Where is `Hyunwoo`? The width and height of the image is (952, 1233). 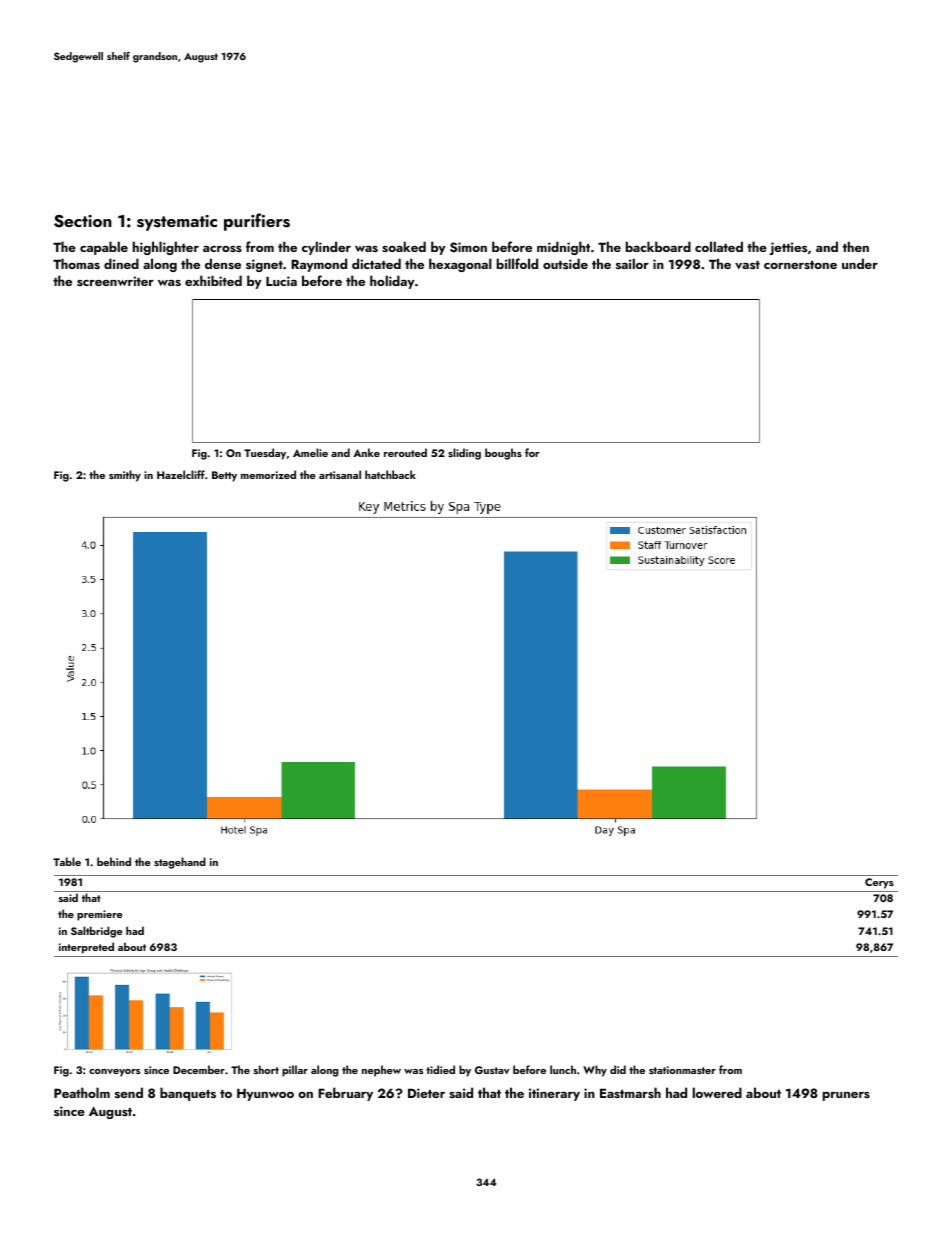 Hyunwoo is located at coordinates (265, 1094).
